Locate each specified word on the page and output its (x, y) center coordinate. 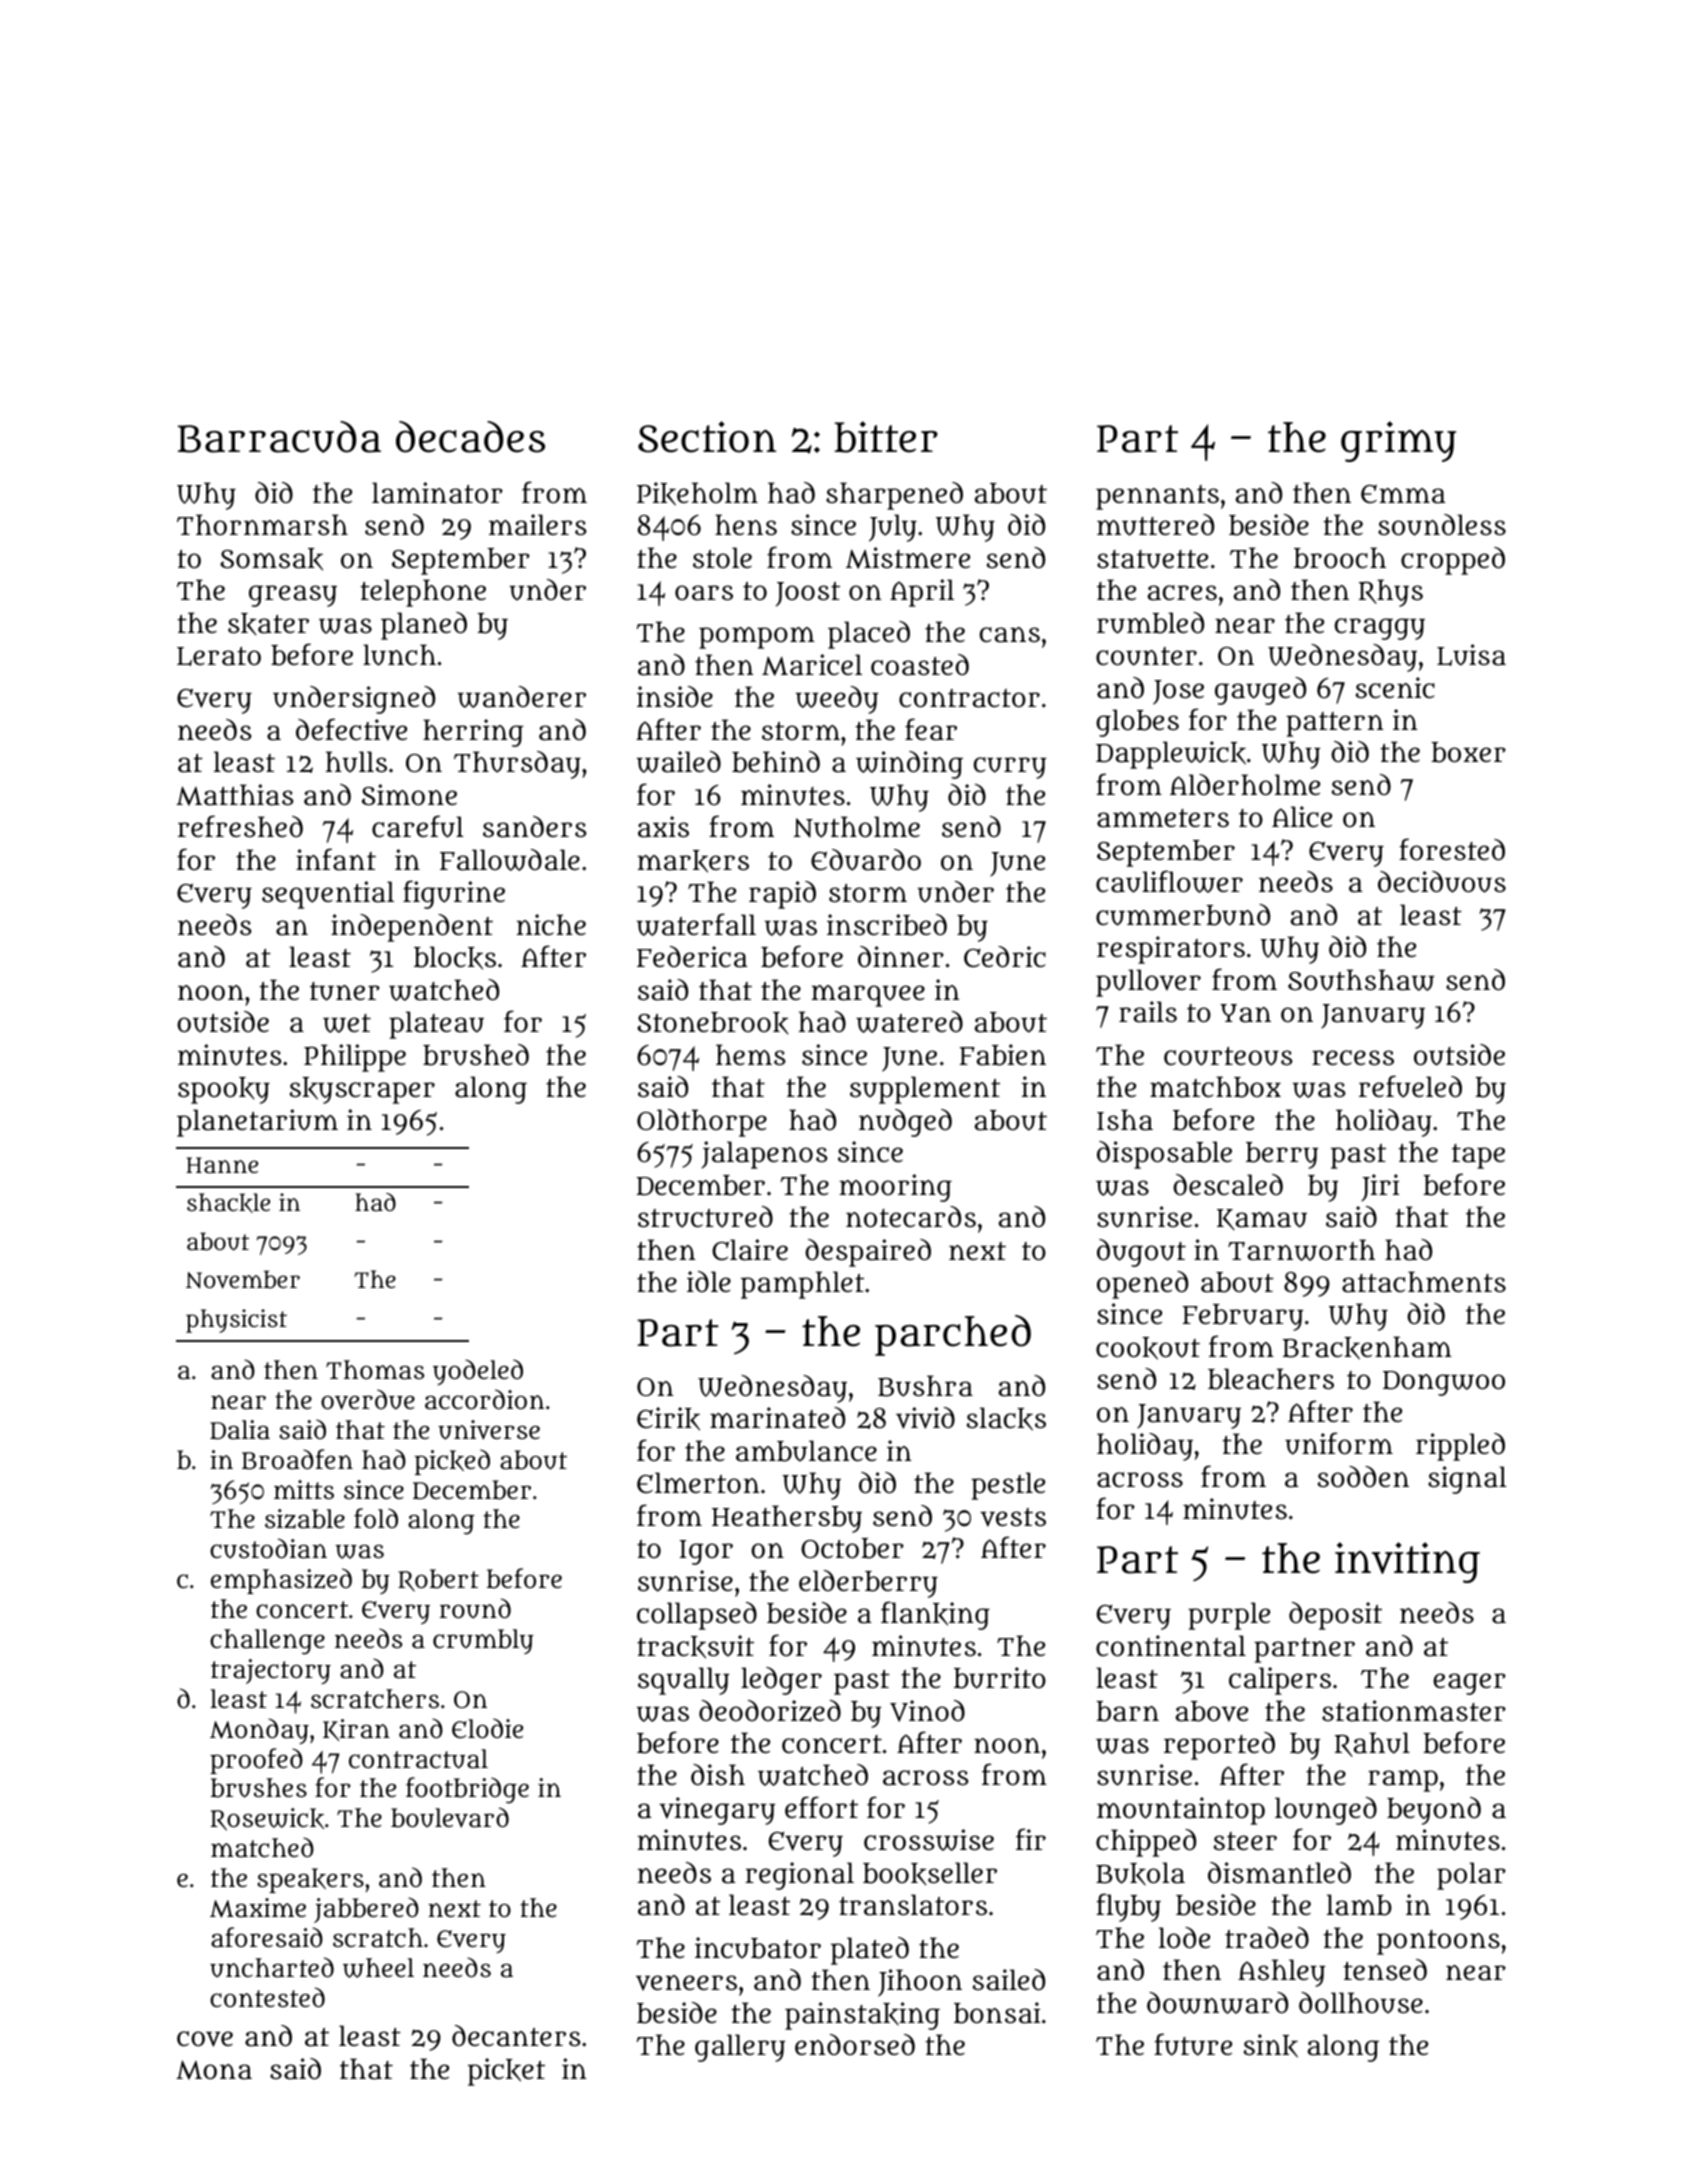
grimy (1398, 441)
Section (707, 437)
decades (470, 437)
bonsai (997, 2013)
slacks (1006, 1419)
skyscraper (362, 1090)
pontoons (1438, 1942)
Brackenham (1367, 1348)
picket (506, 2072)
